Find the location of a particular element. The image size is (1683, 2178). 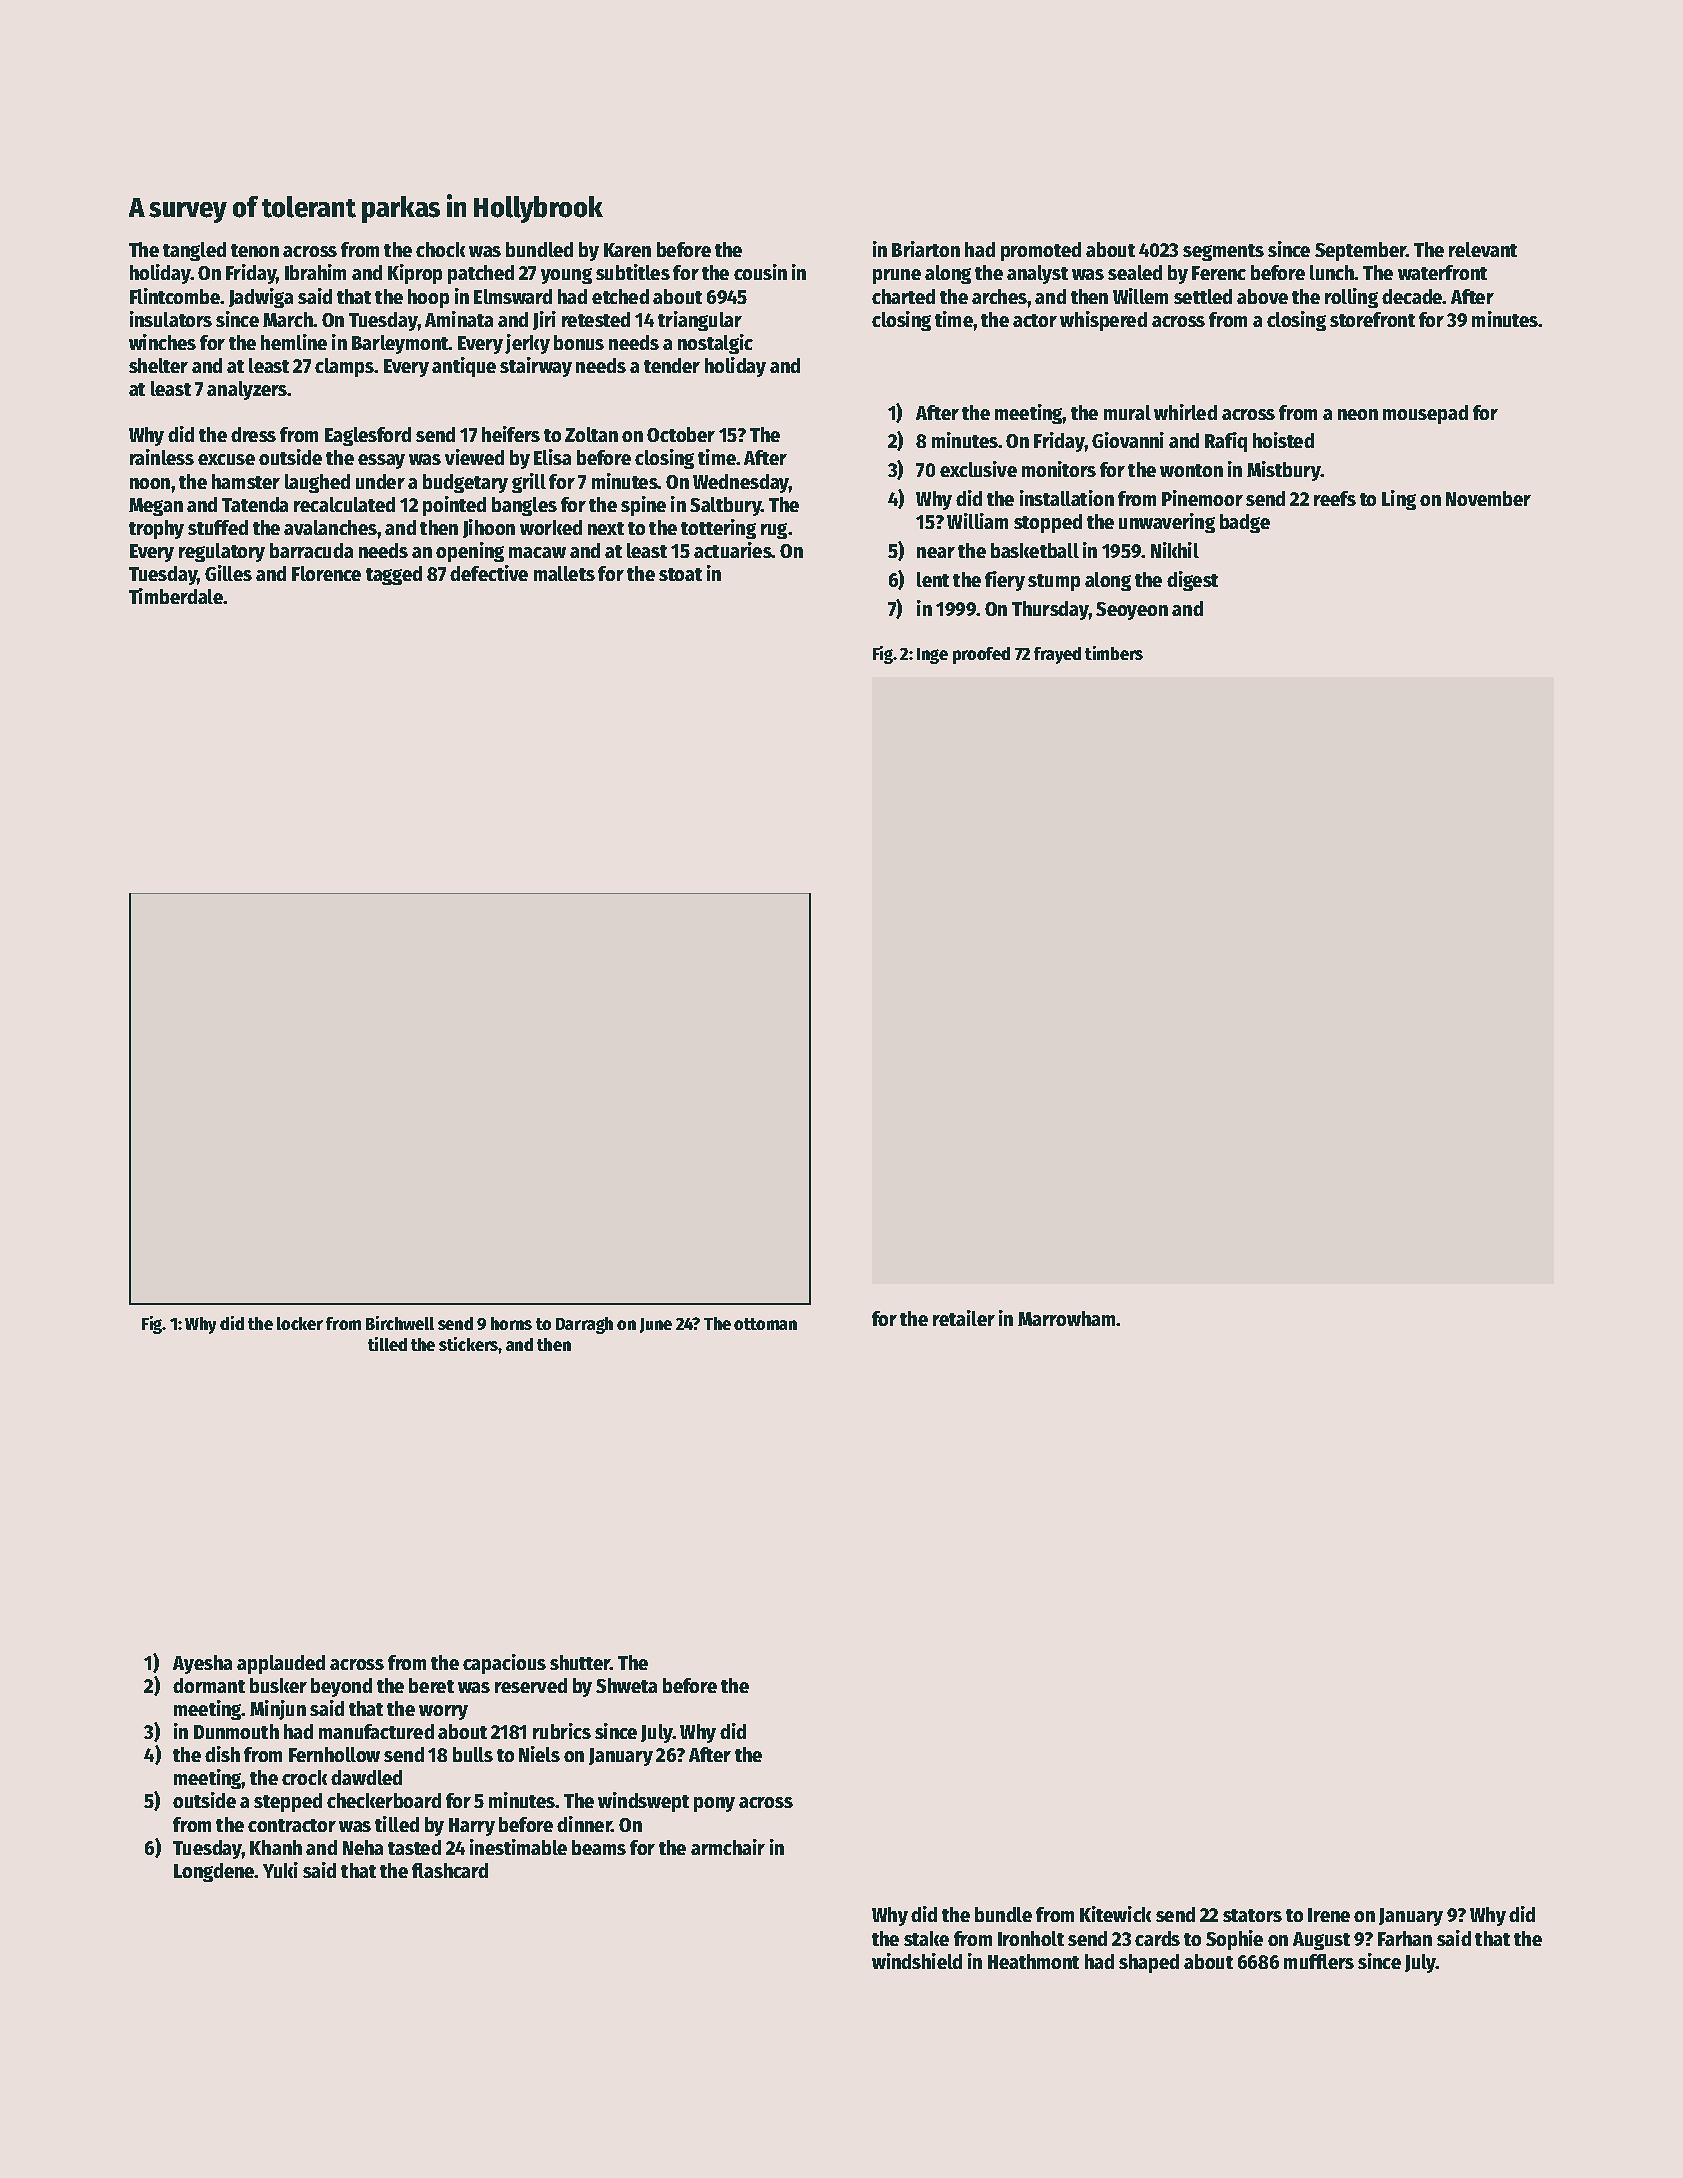

Marrowham is located at coordinates (1067, 1318).
